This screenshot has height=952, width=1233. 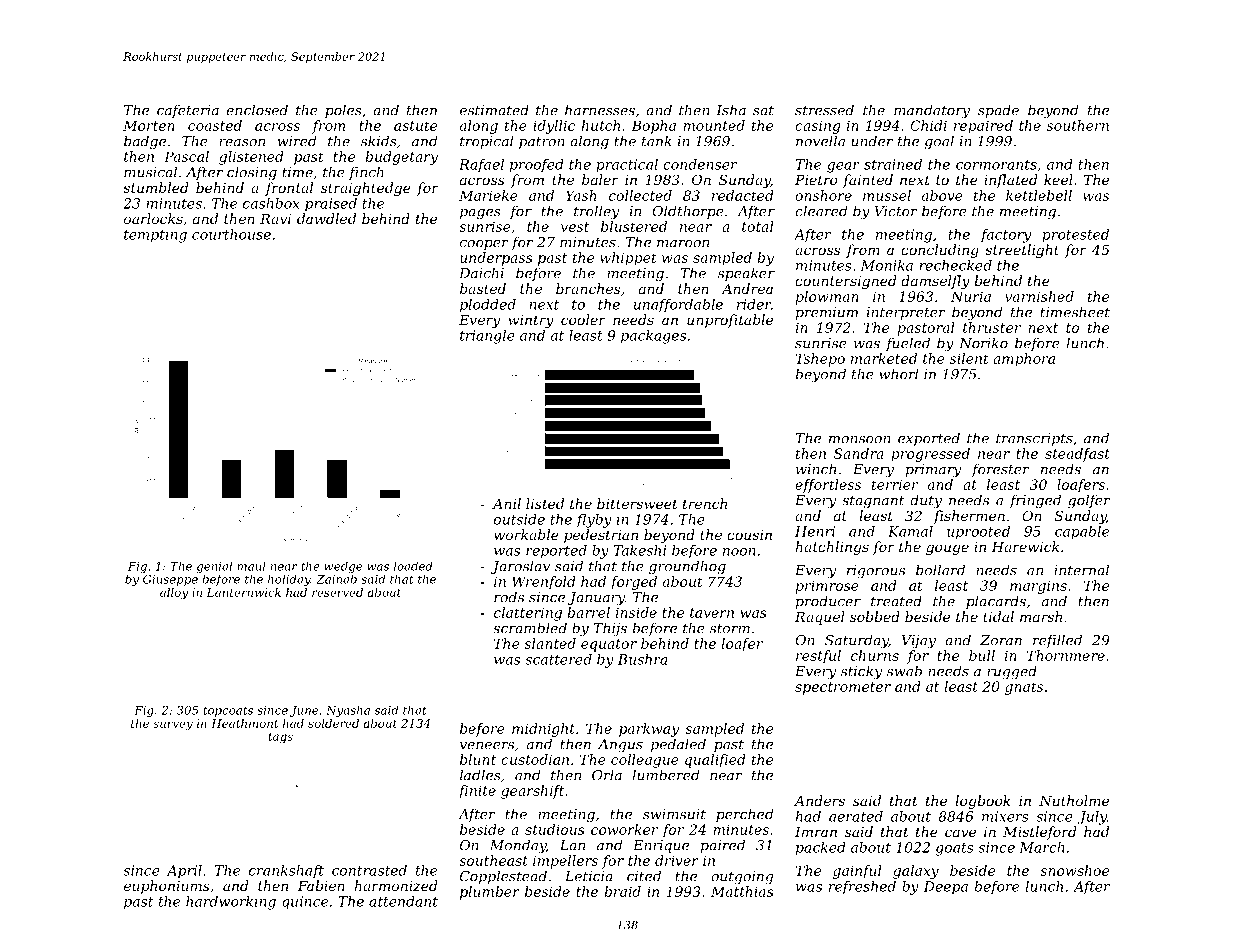 I want to click on triangle, so click(x=487, y=337).
